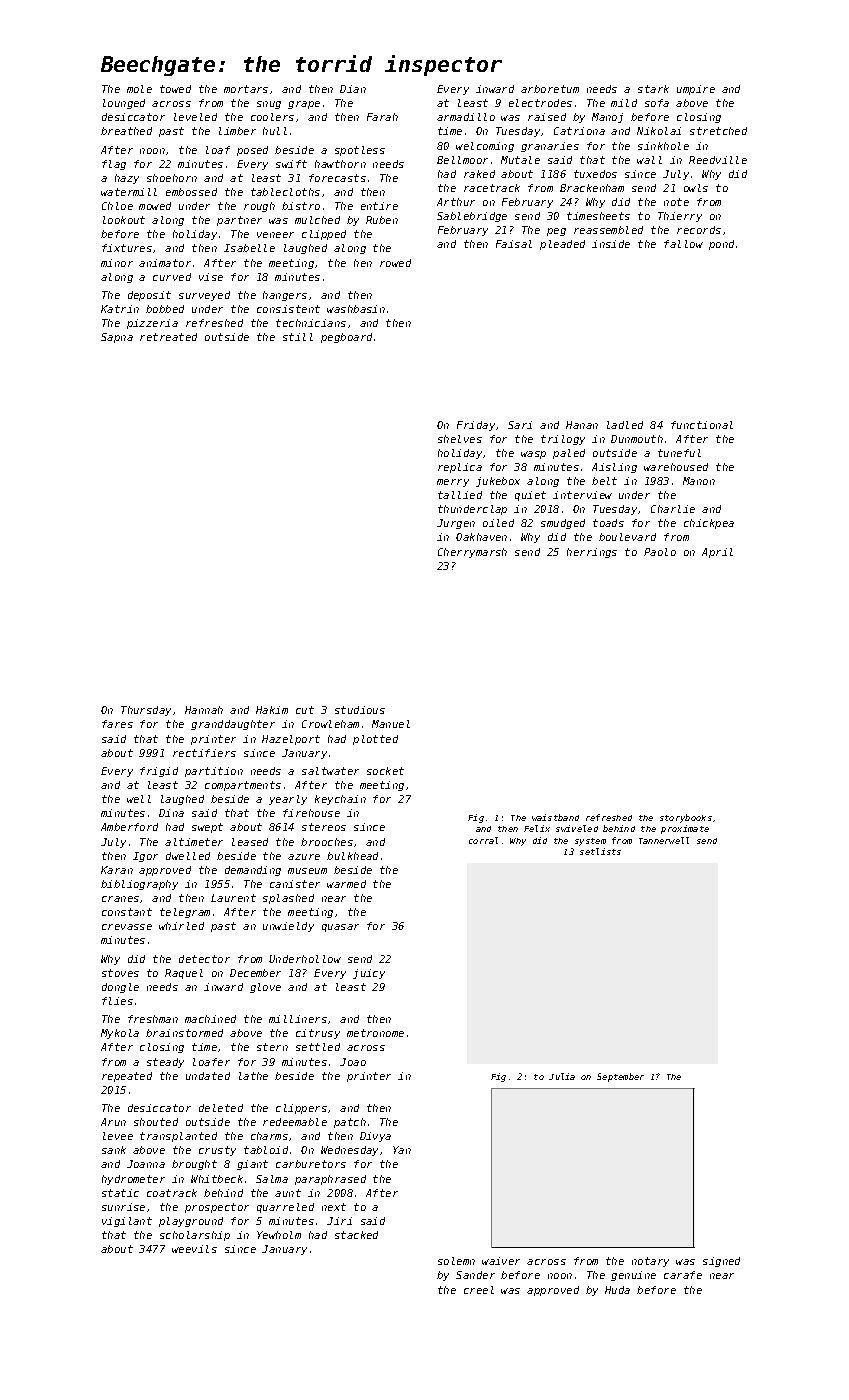 The height and width of the screenshot is (1400, 849). I want to click on juicy, so click(369, 974).
